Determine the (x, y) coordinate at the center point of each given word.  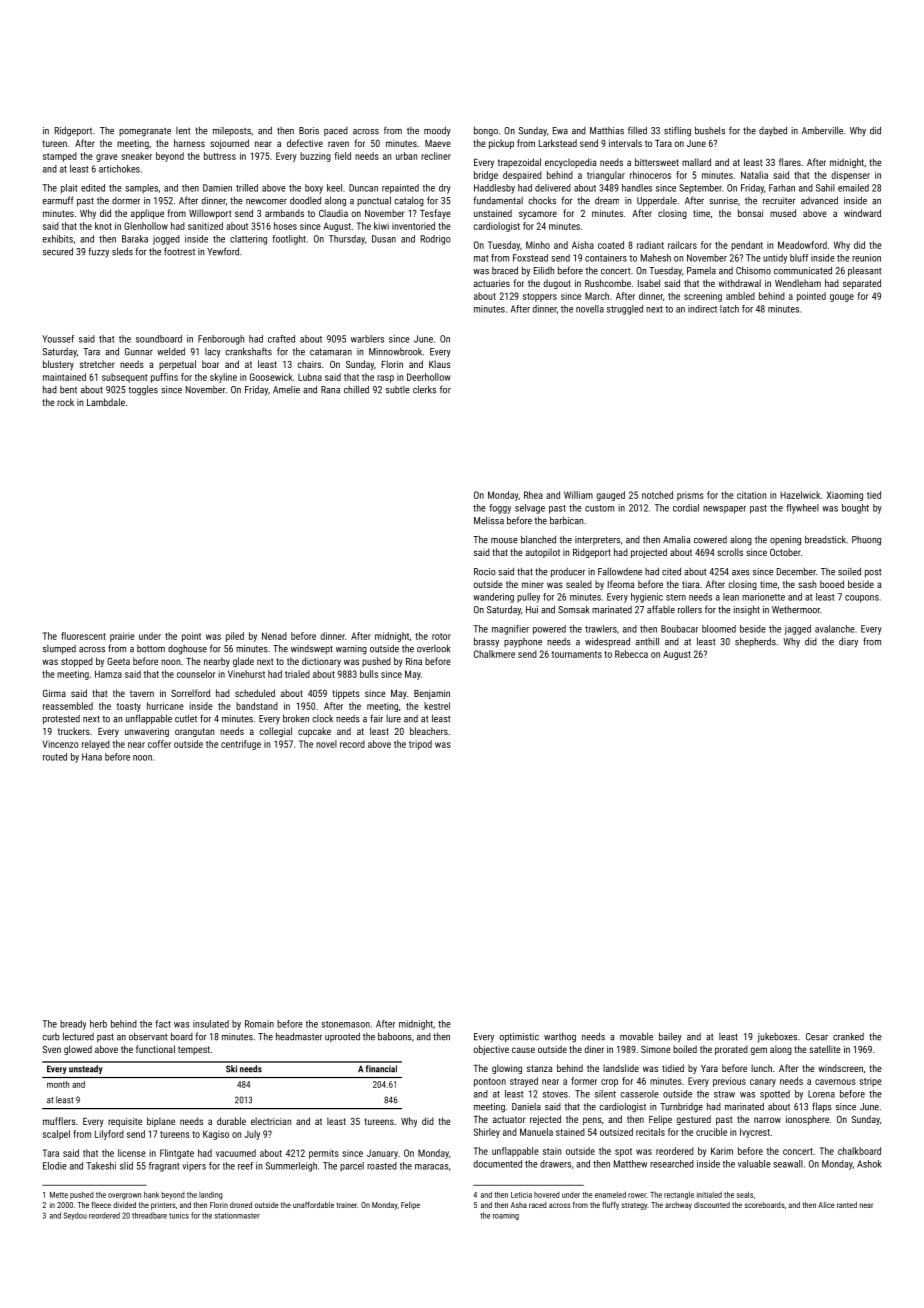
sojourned (229, 144)
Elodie (55, 1166)
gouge (842, 298)
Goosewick (271, 377)
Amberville (822, 130)
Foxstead (530, 258)
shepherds (755, 642)
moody (437, 131)
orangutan (194, 732)
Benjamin (432, 694)
